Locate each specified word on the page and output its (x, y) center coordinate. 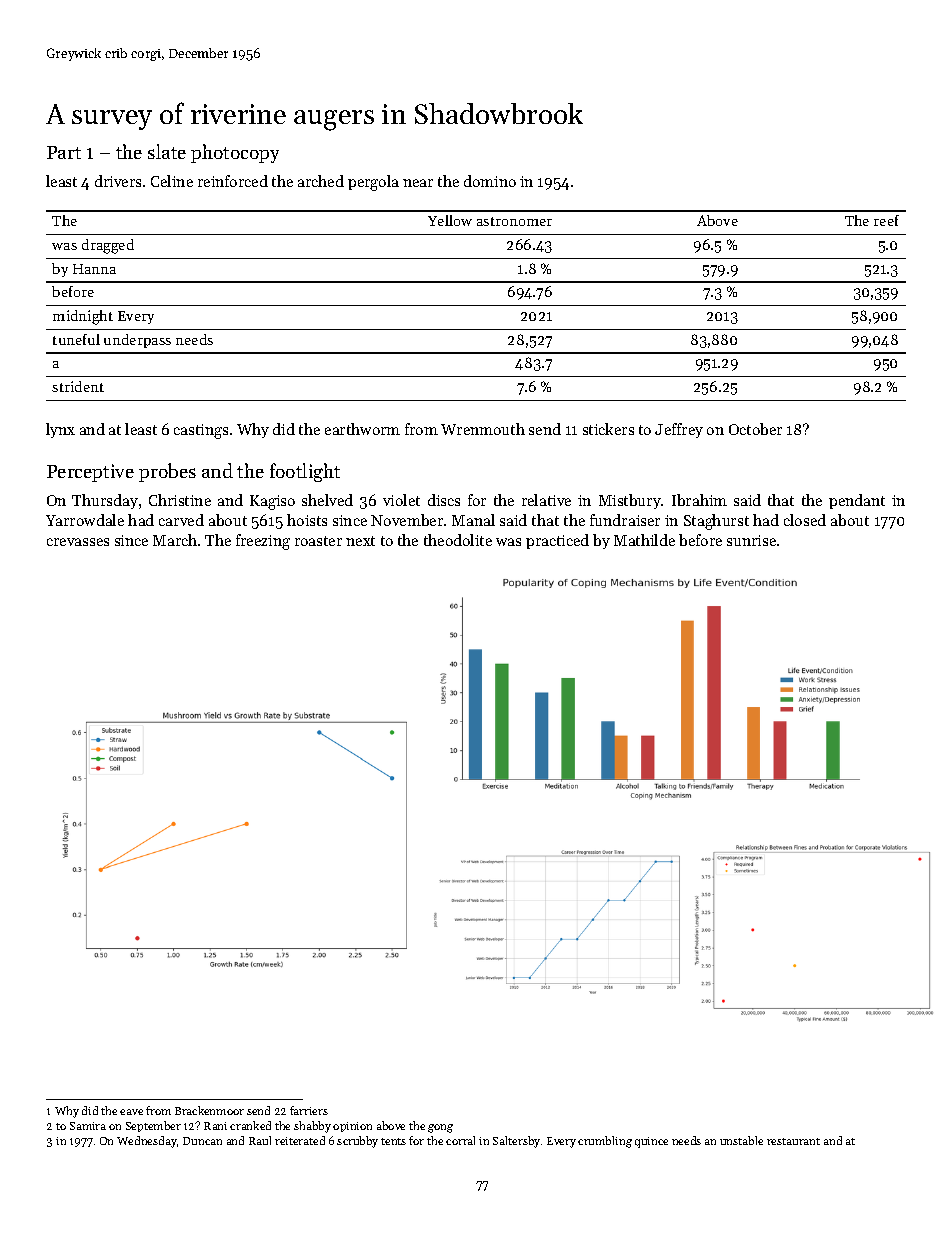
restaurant (793, 1141)
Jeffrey (679, 430)
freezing (263, 542)
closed (805, 520)
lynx (60, 430)
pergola (373, 183)
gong (440, 1128)
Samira (88, 1126)
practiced (557, 541)
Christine (180, 500)
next (360, 541)
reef (886, 220)
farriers (309, 1110)
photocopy (235, 153)
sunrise (751, 540)
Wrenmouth (483, 429)
